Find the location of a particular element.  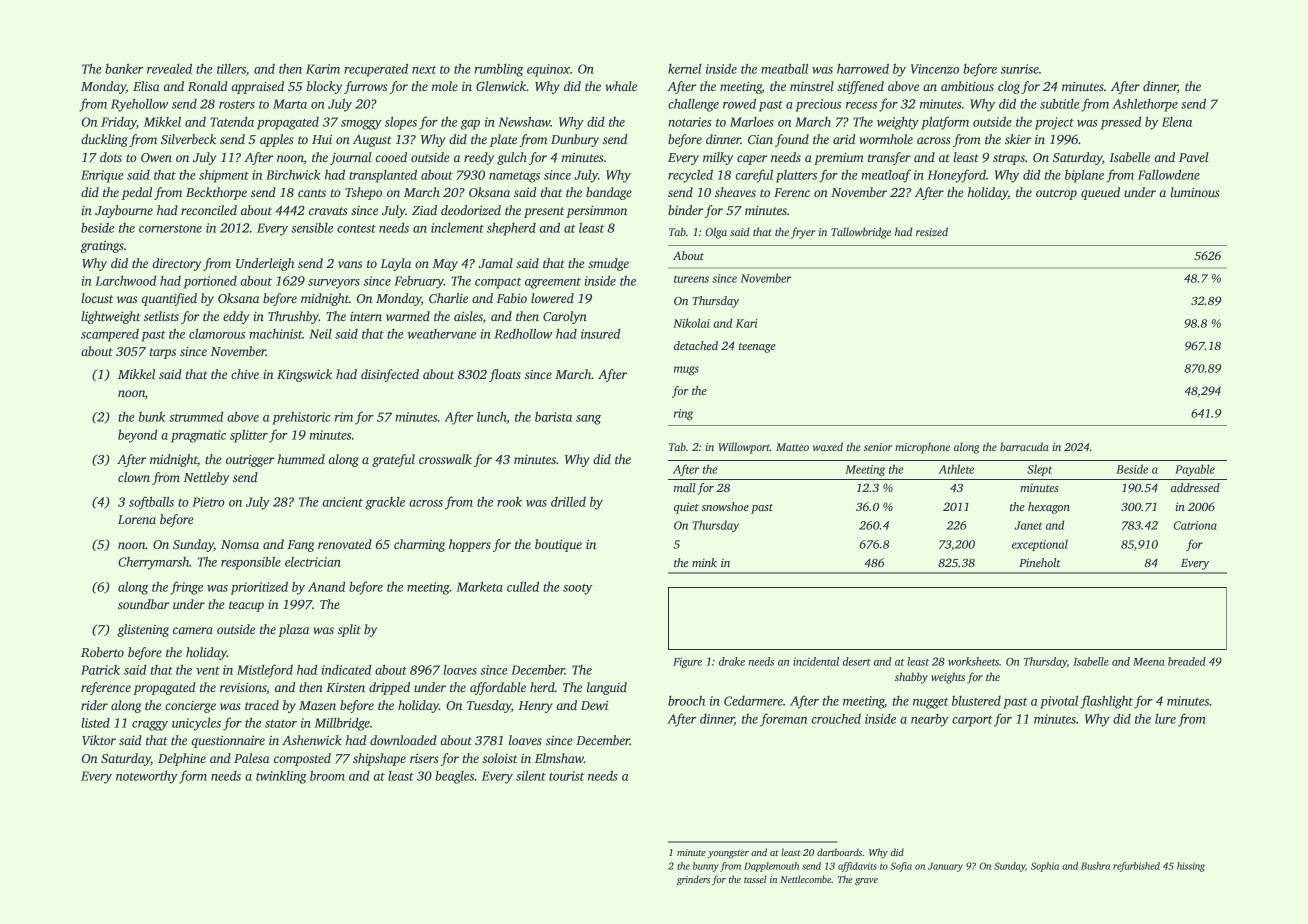

Elisa is located at coordinates (146, 86).
